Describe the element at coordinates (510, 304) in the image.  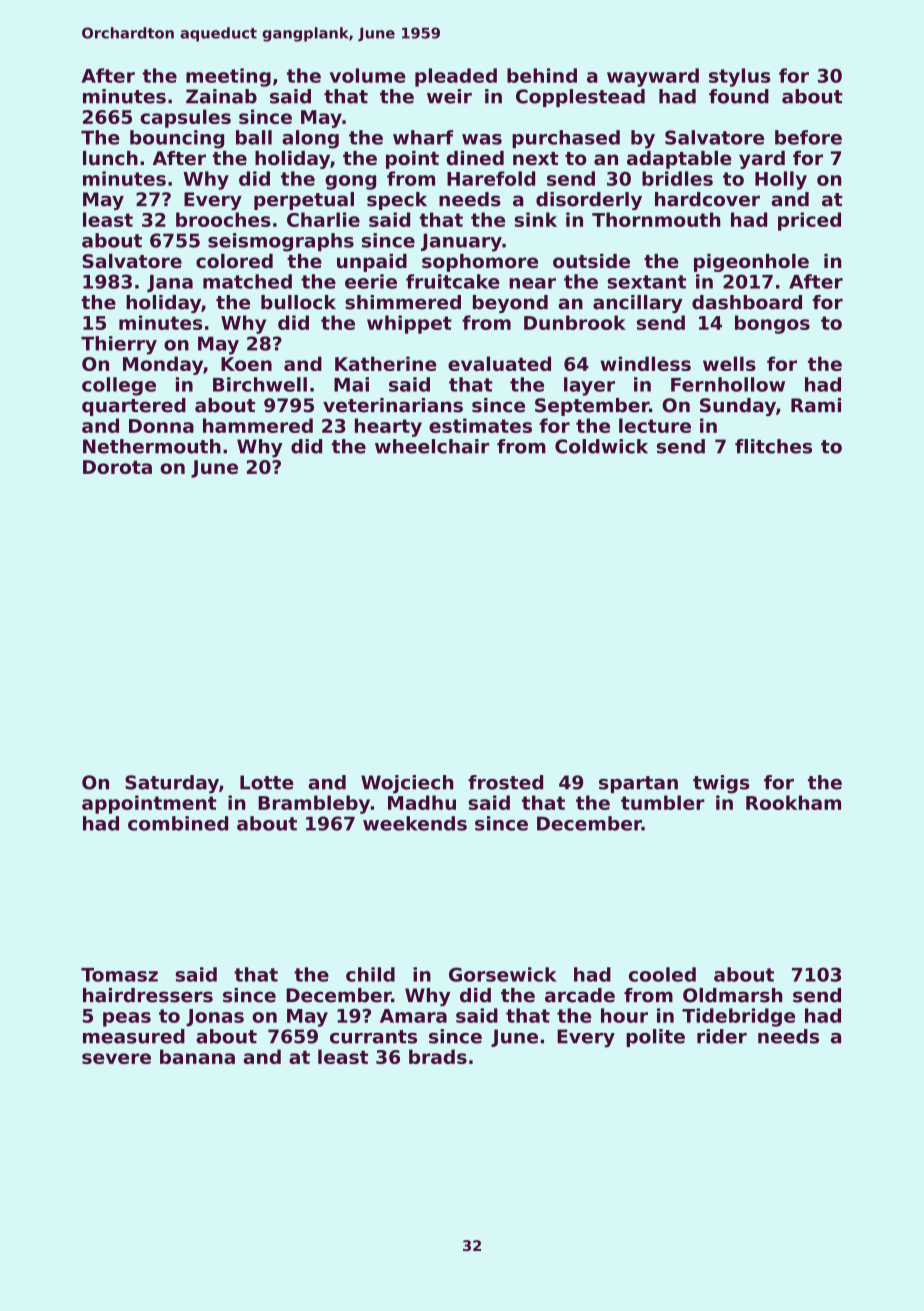
I see `beyond` at that location.
